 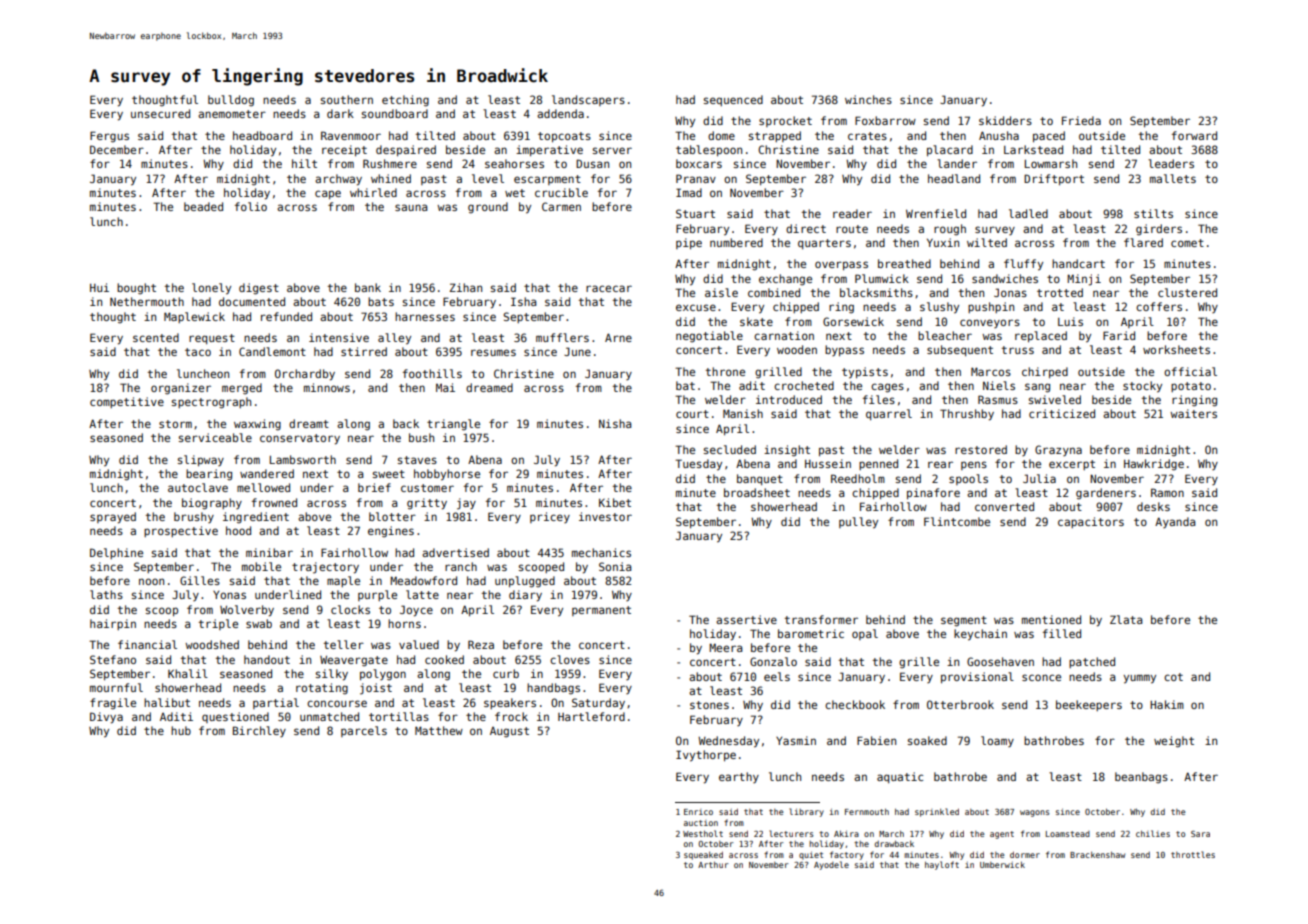 I want to click on Zihan, so click(x=466, y=287).
